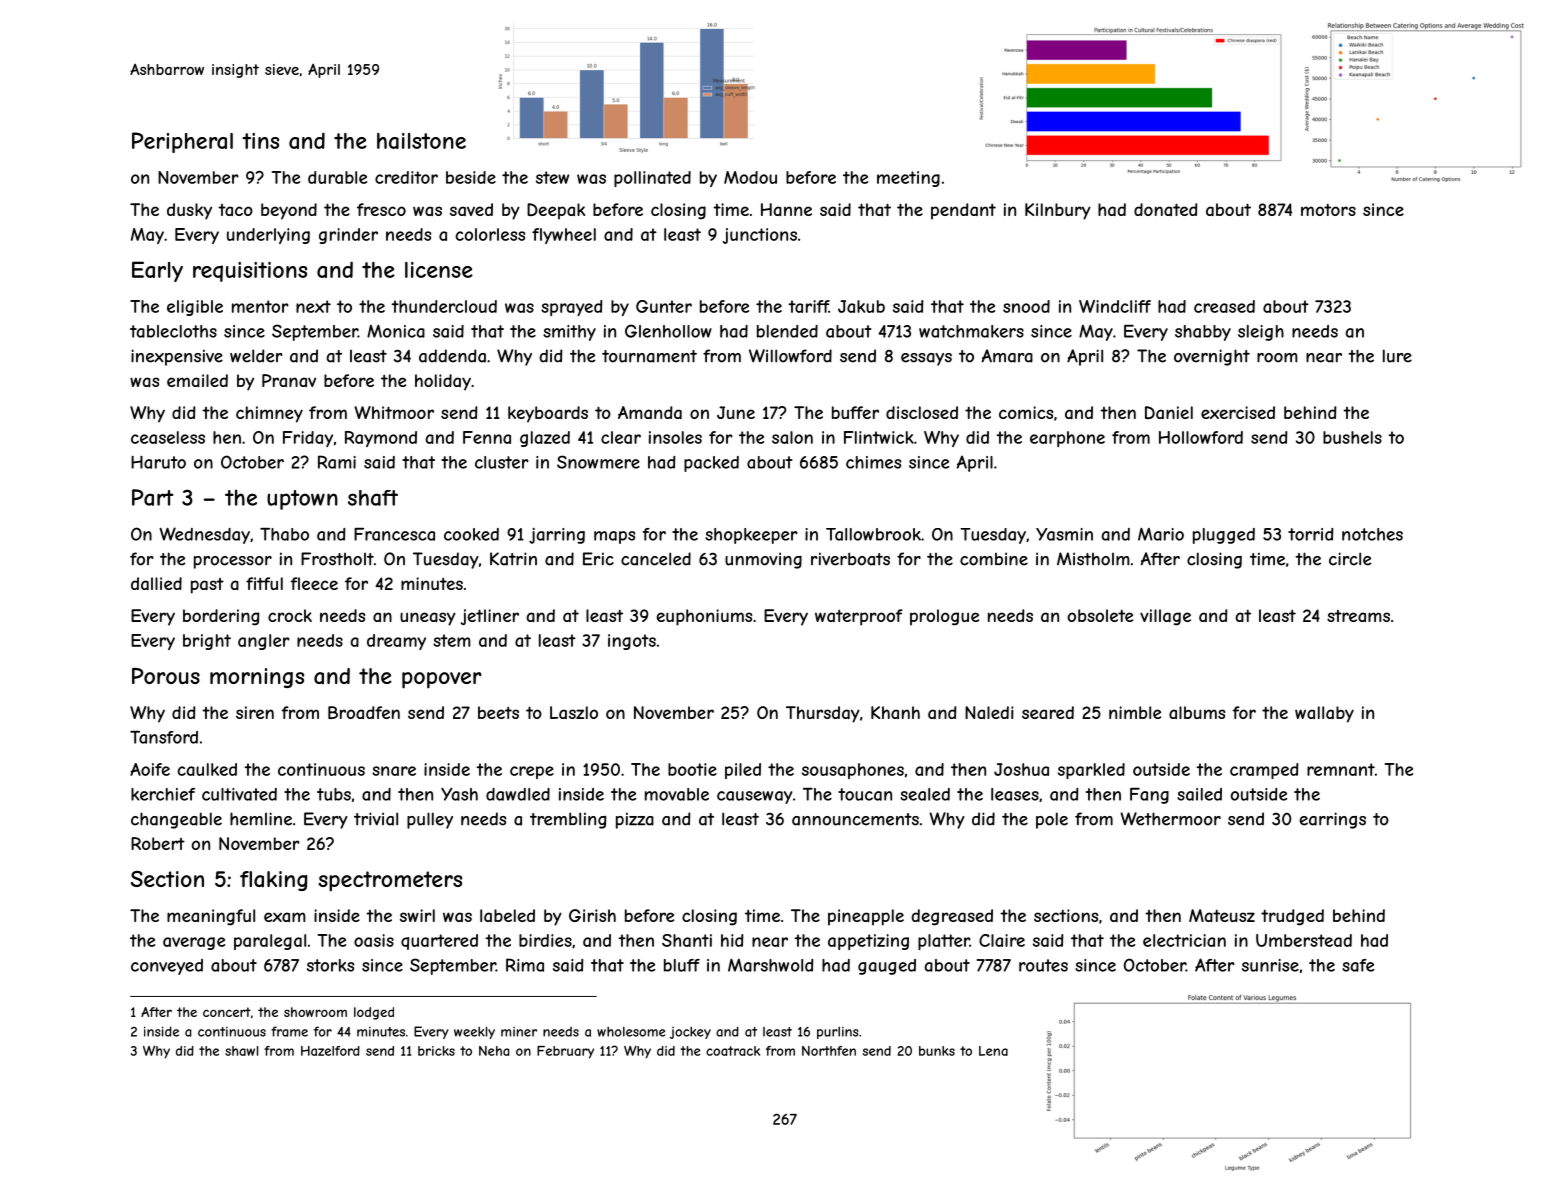  What do you see at coordinates (474, 1032) in the document?
I see `weekly` at bounding box center [474, 1032].
